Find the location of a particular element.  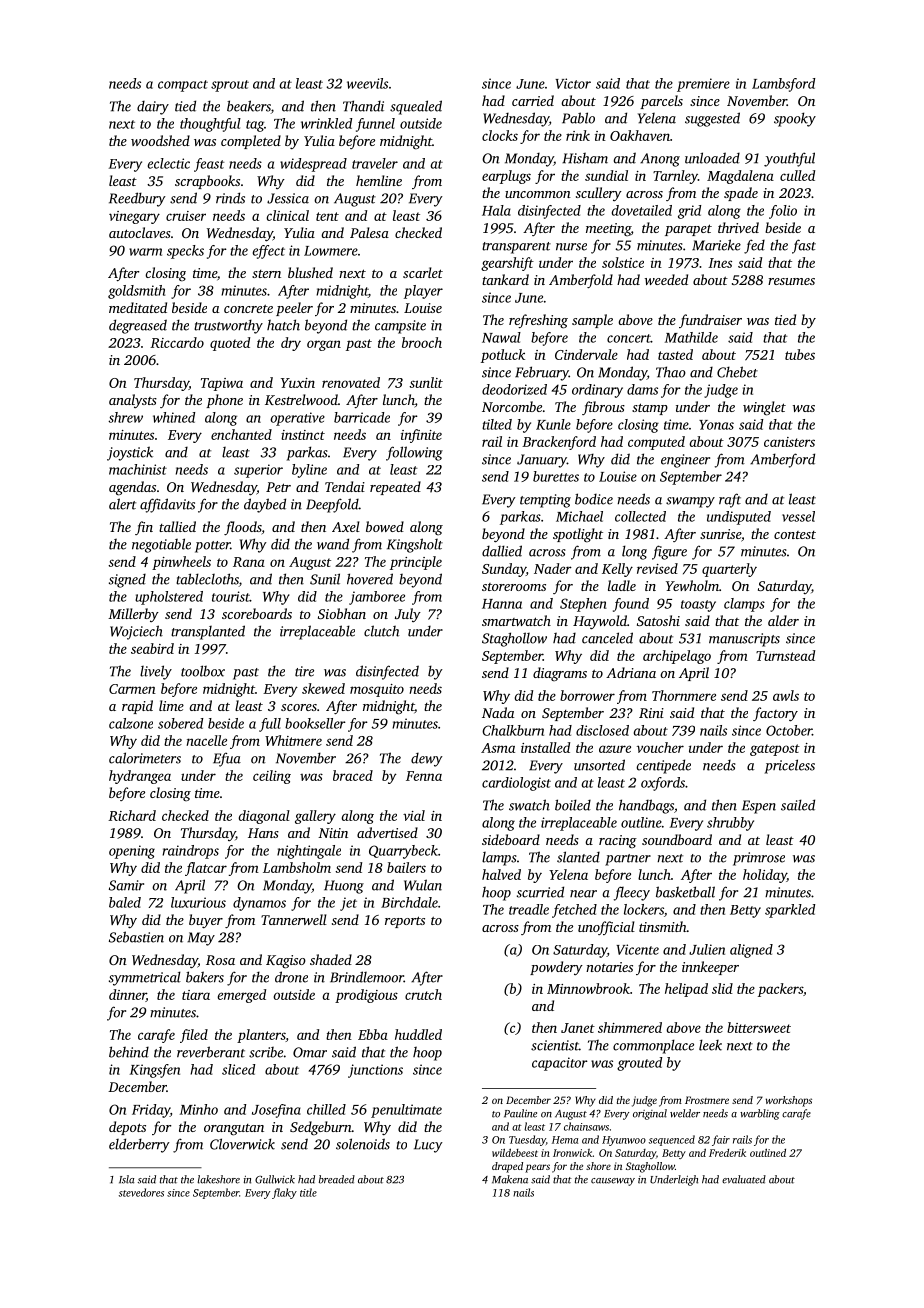

raindrops is located at coordinates (190, 852).
